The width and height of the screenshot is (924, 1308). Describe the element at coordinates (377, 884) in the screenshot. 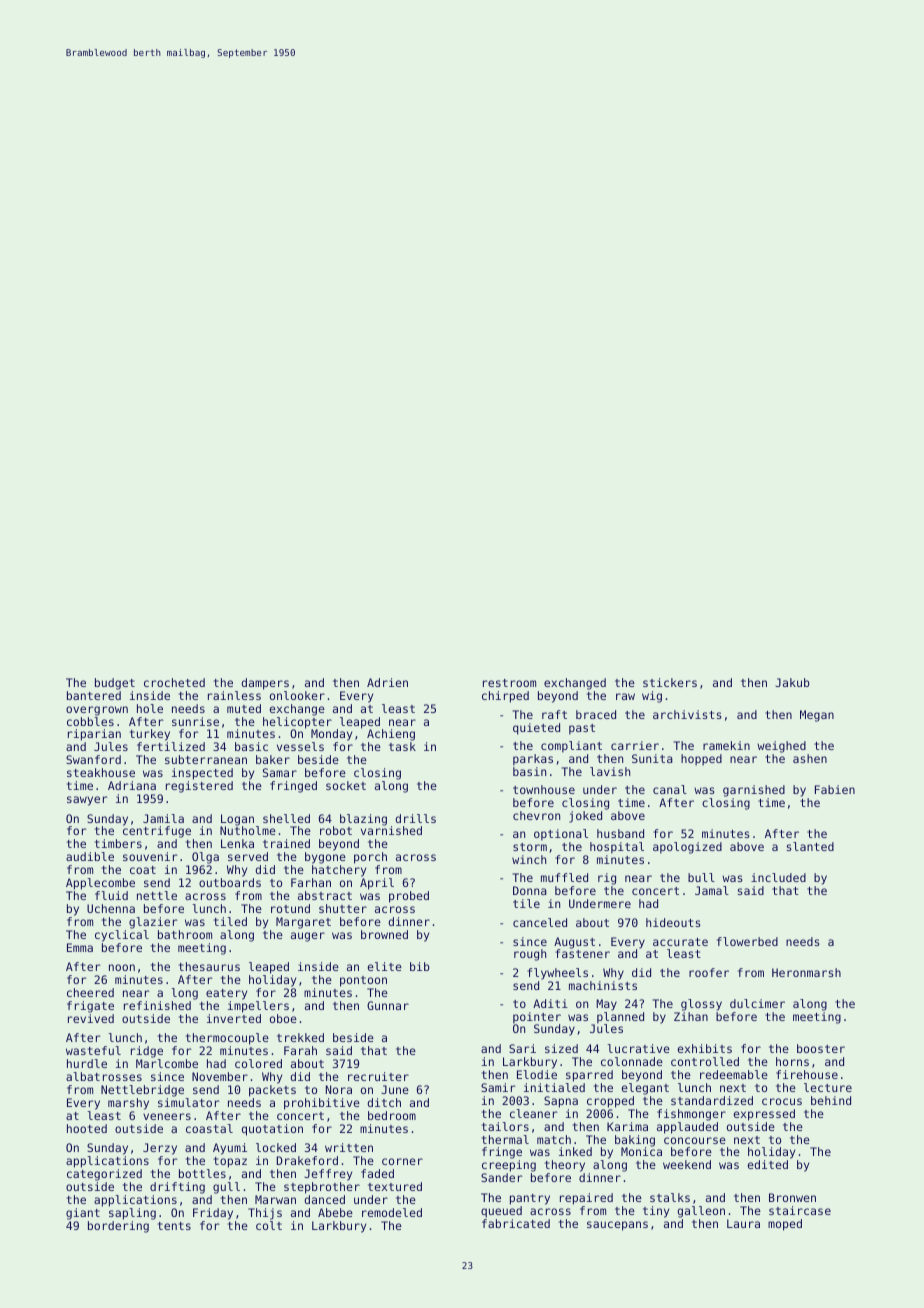

I see `April` at that location.
